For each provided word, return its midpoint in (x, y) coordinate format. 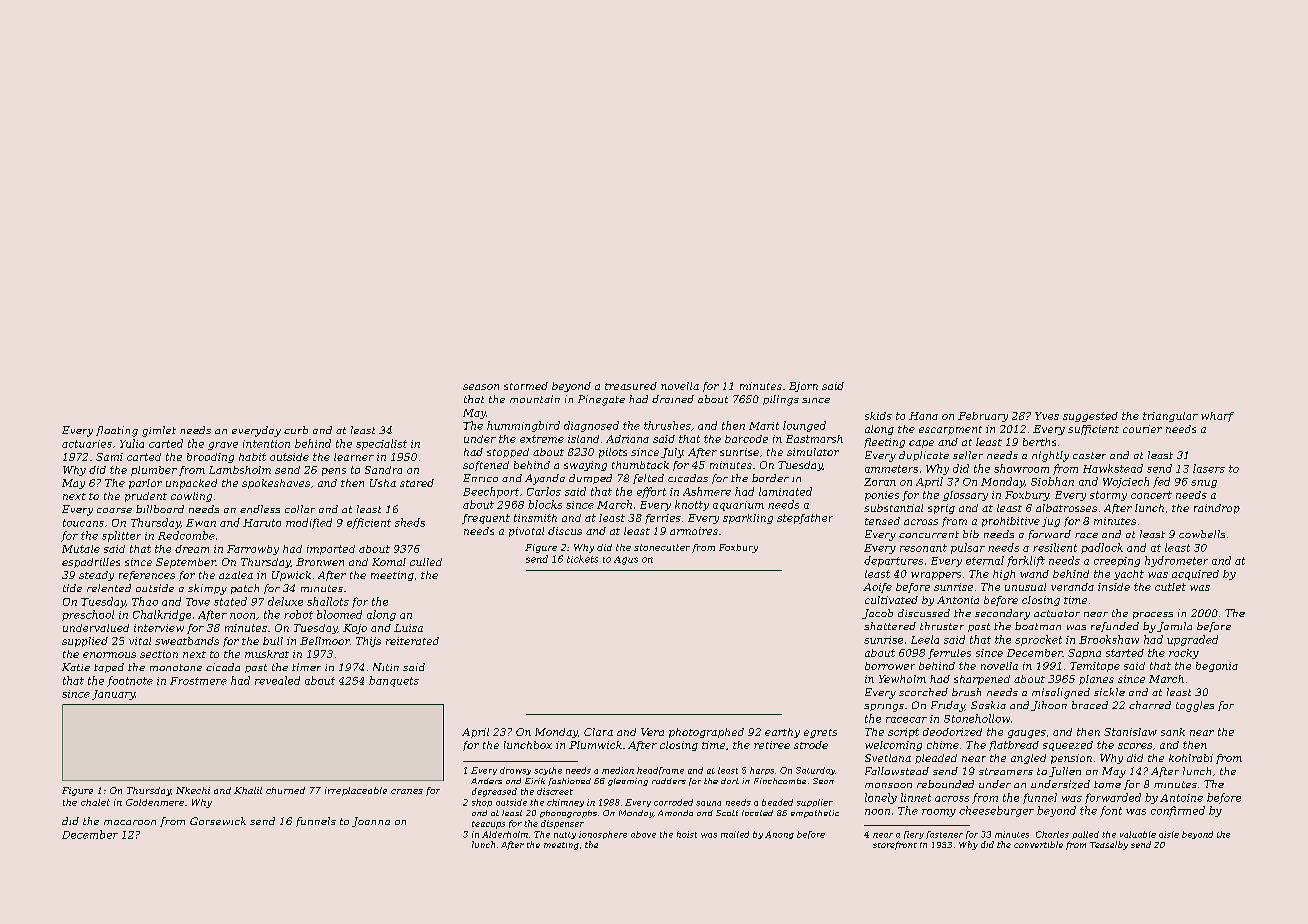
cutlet (1170, 587)
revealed (277, 680)
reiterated (412, 641)
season (481, 387)
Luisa (408, 628)
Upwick (291, 576)
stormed (526, 386)
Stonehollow (977, 718)
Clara (598, 732)
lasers (1209, 468)
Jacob (877, 614)
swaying (585, 466)
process (1153, 615)
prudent (146, 497)
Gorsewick (218, 821)
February (983, 417)
